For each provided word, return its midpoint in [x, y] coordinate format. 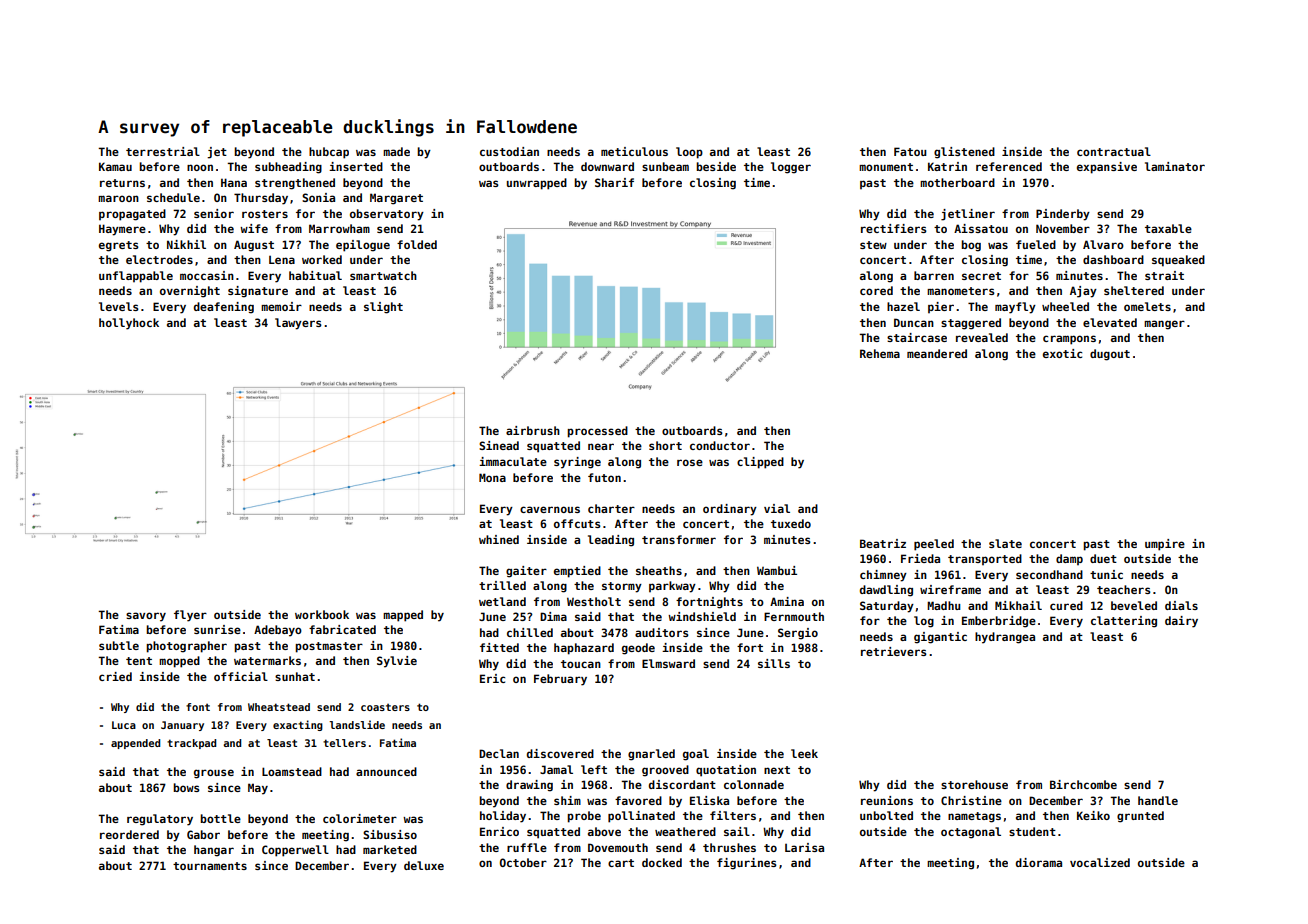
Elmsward [668, 663]
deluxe [424, 865]
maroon [118, 198]
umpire [1165, 545]
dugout [1110, 355]
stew [873, 245]
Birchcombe [1083, 784]
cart [621, 863]
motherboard [957, 182]
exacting [298, 725]
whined [499, 539]
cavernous [550, 509]
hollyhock [129, 324]
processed [597, 432]
